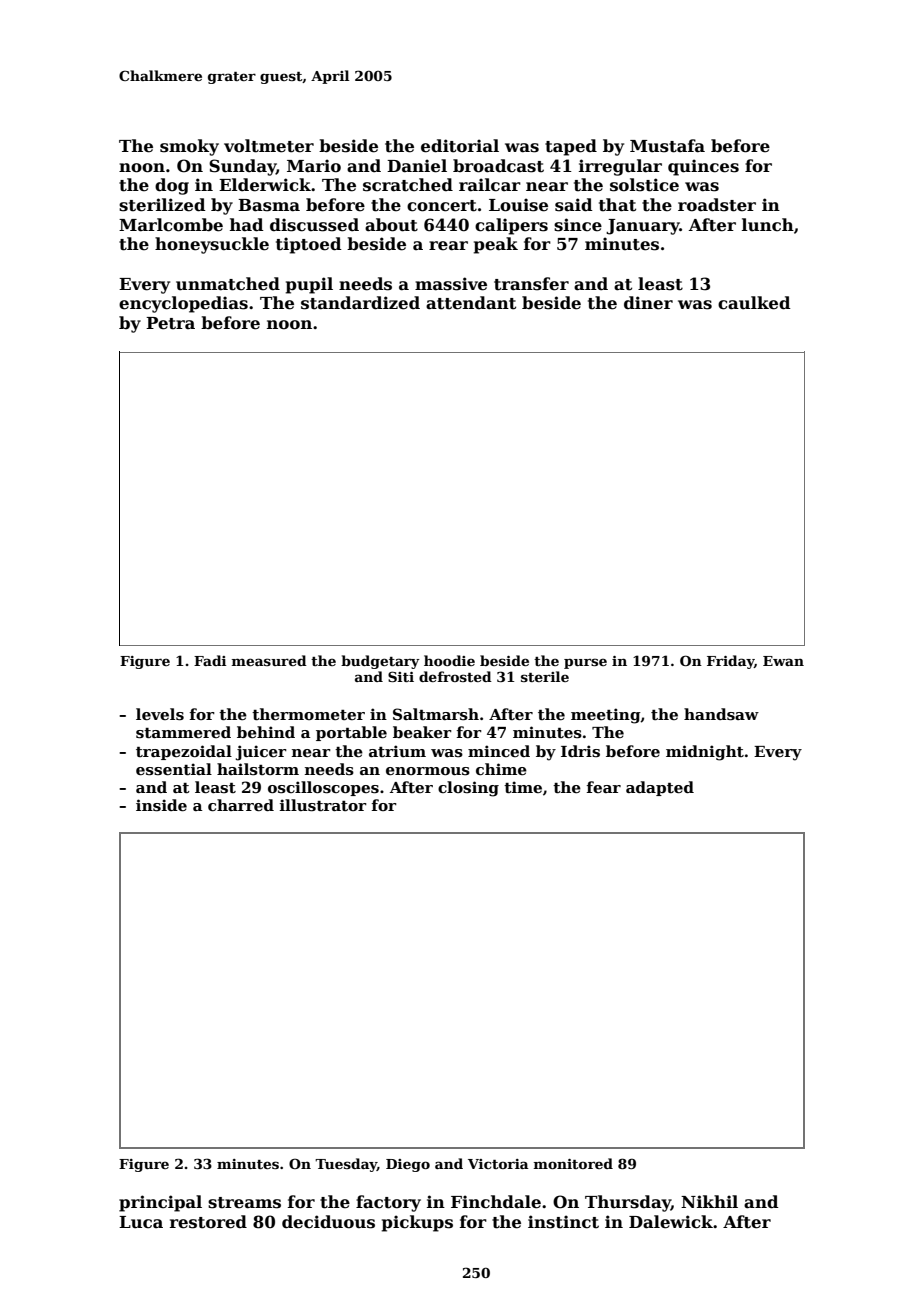 The height and width of the screenshot is (1311, 924). I want to click on closing, so click(468, 789).
